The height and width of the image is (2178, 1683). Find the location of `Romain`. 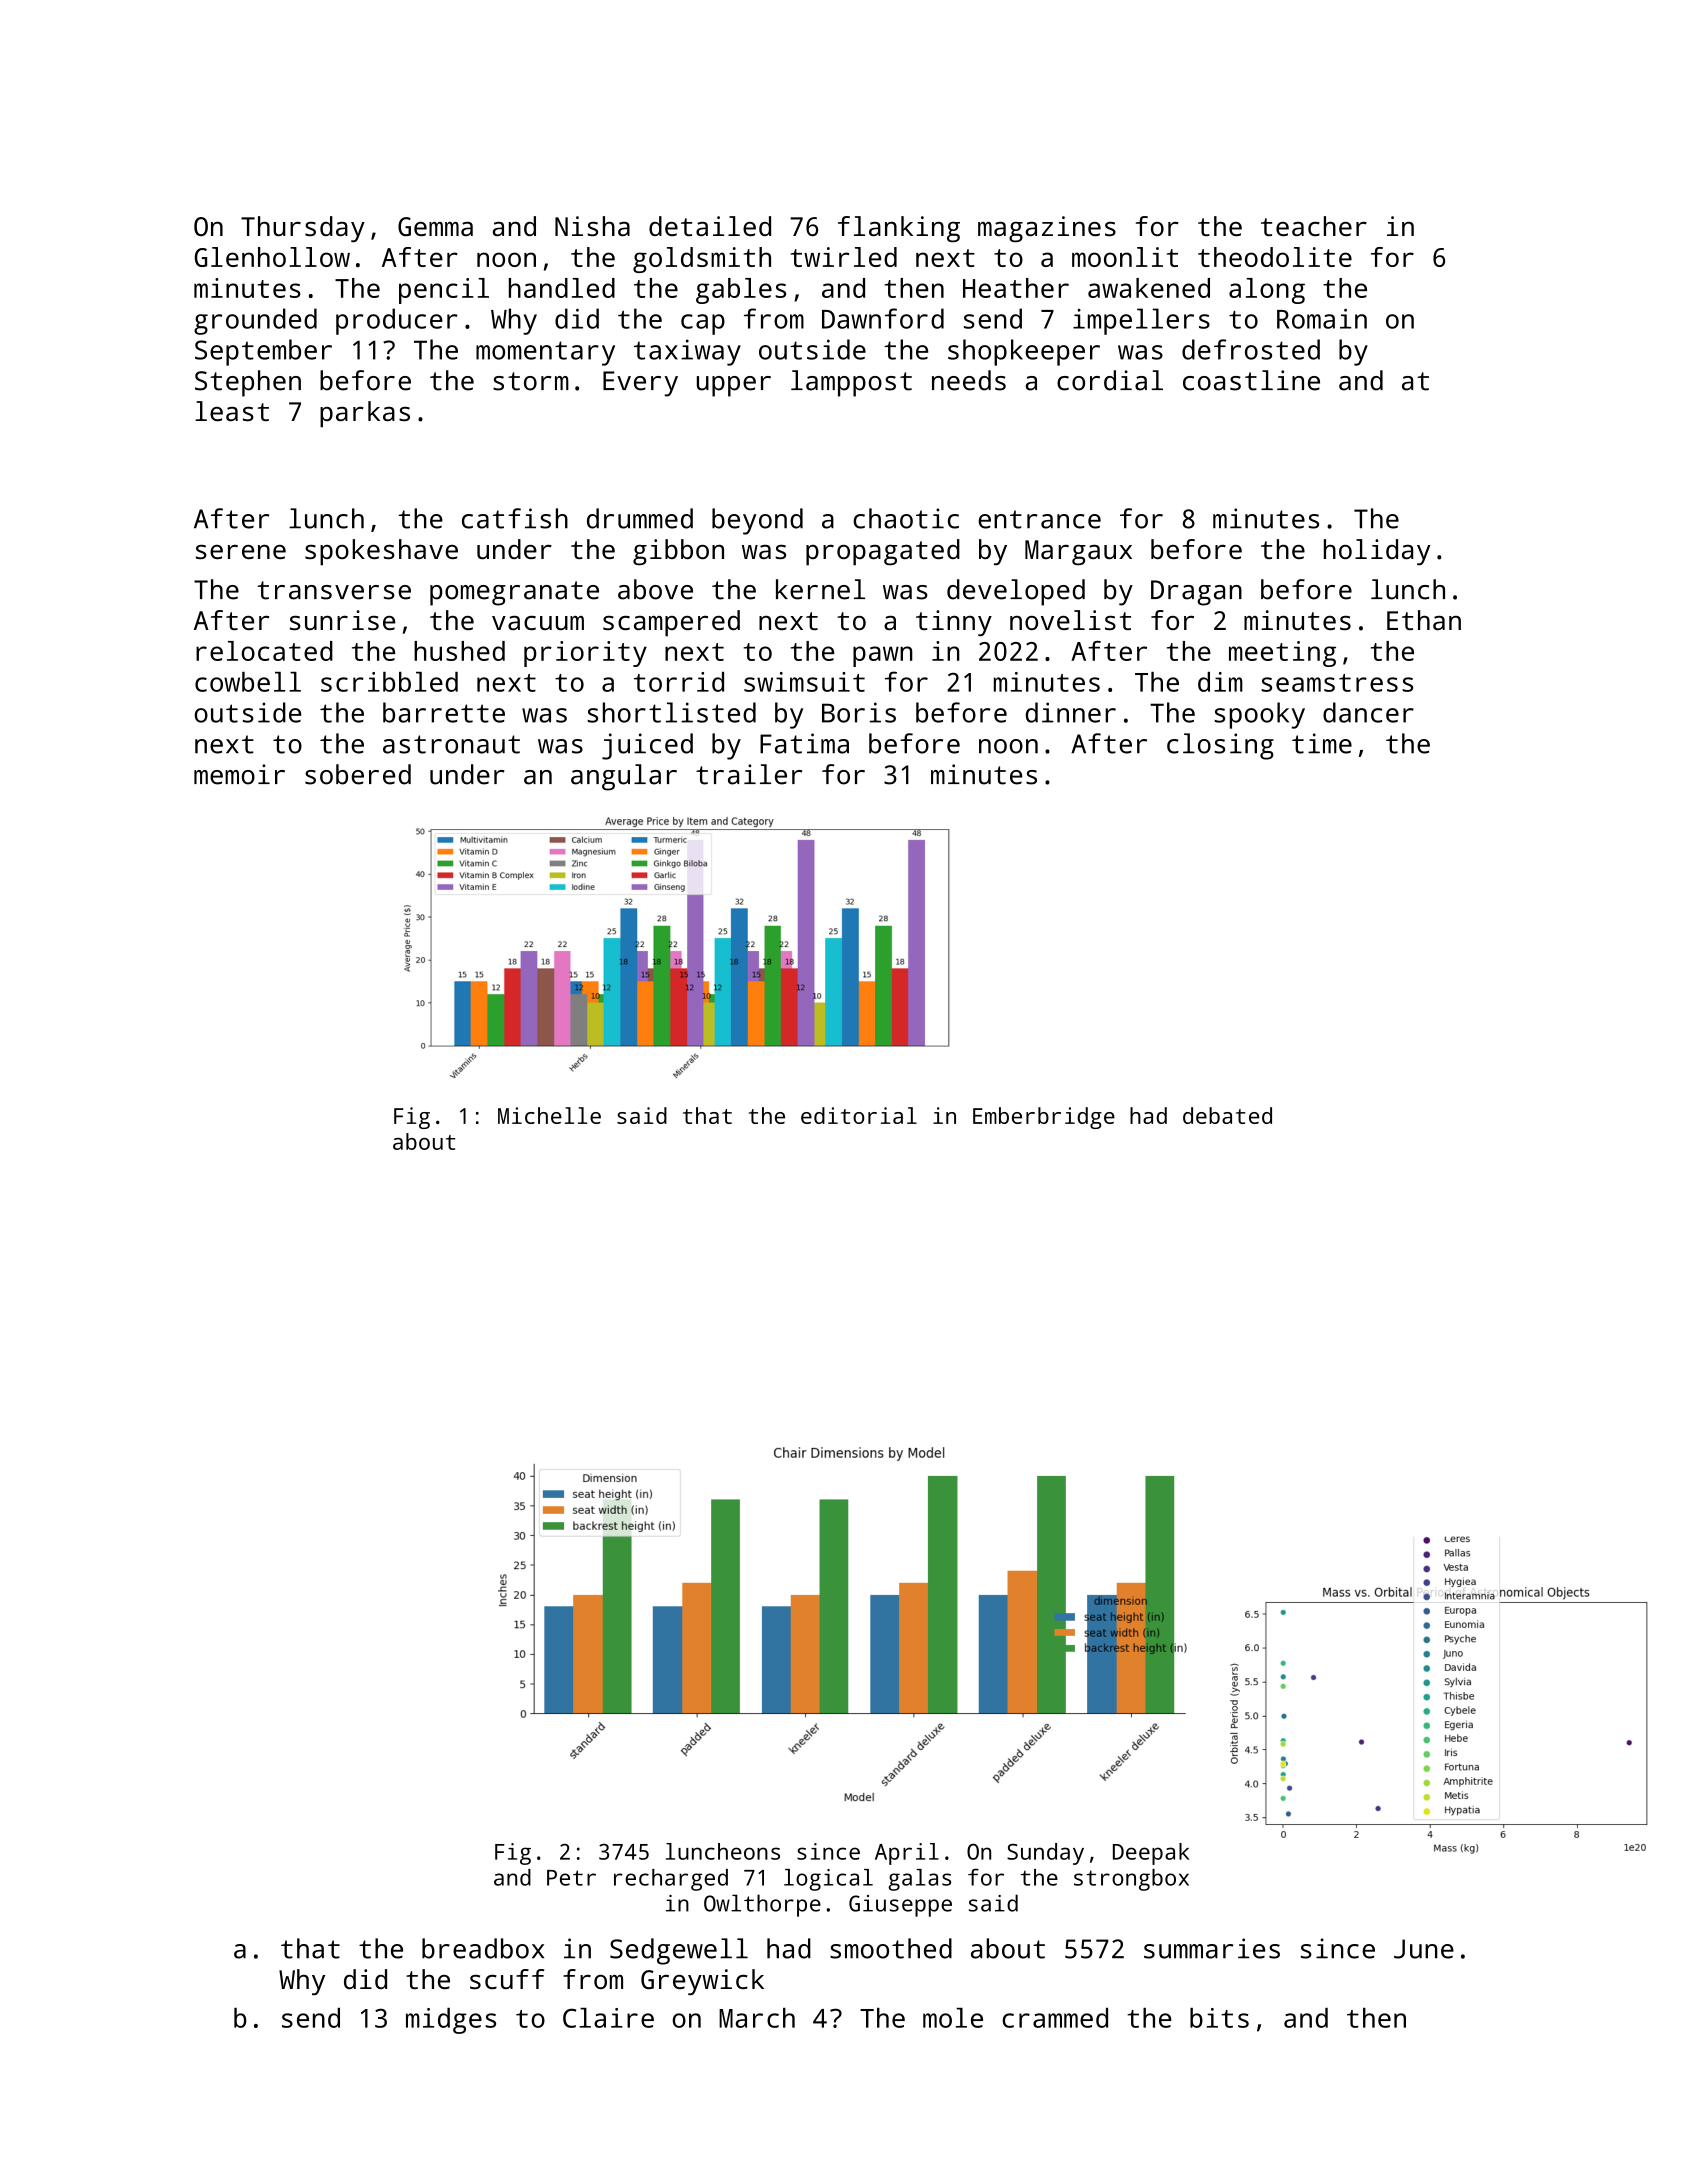

Romain is located at coordinates (1322, 319).
